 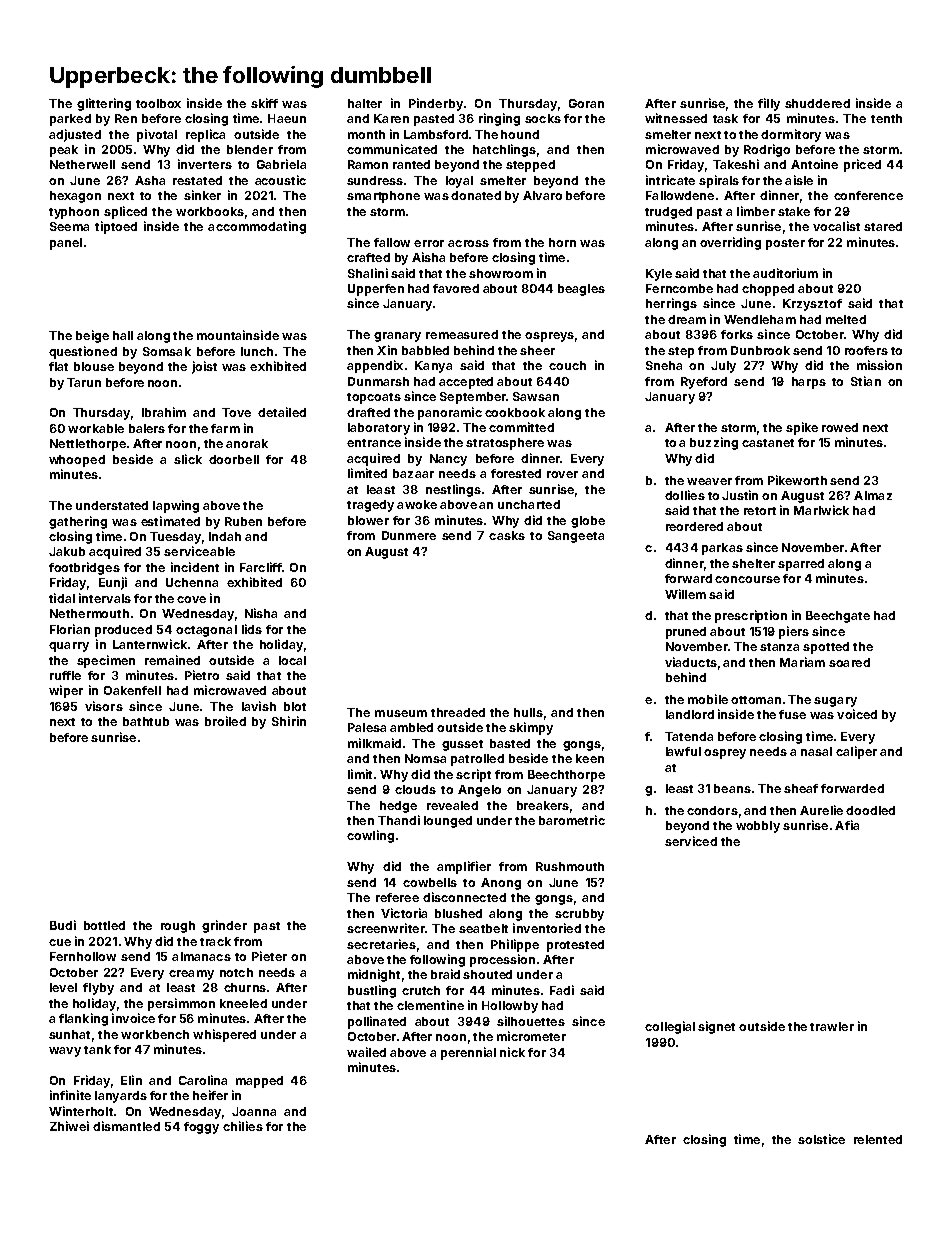 What do you see at coordinates (104, 104) in the document?
I see `glittering` at bounding box center [104, 104].
